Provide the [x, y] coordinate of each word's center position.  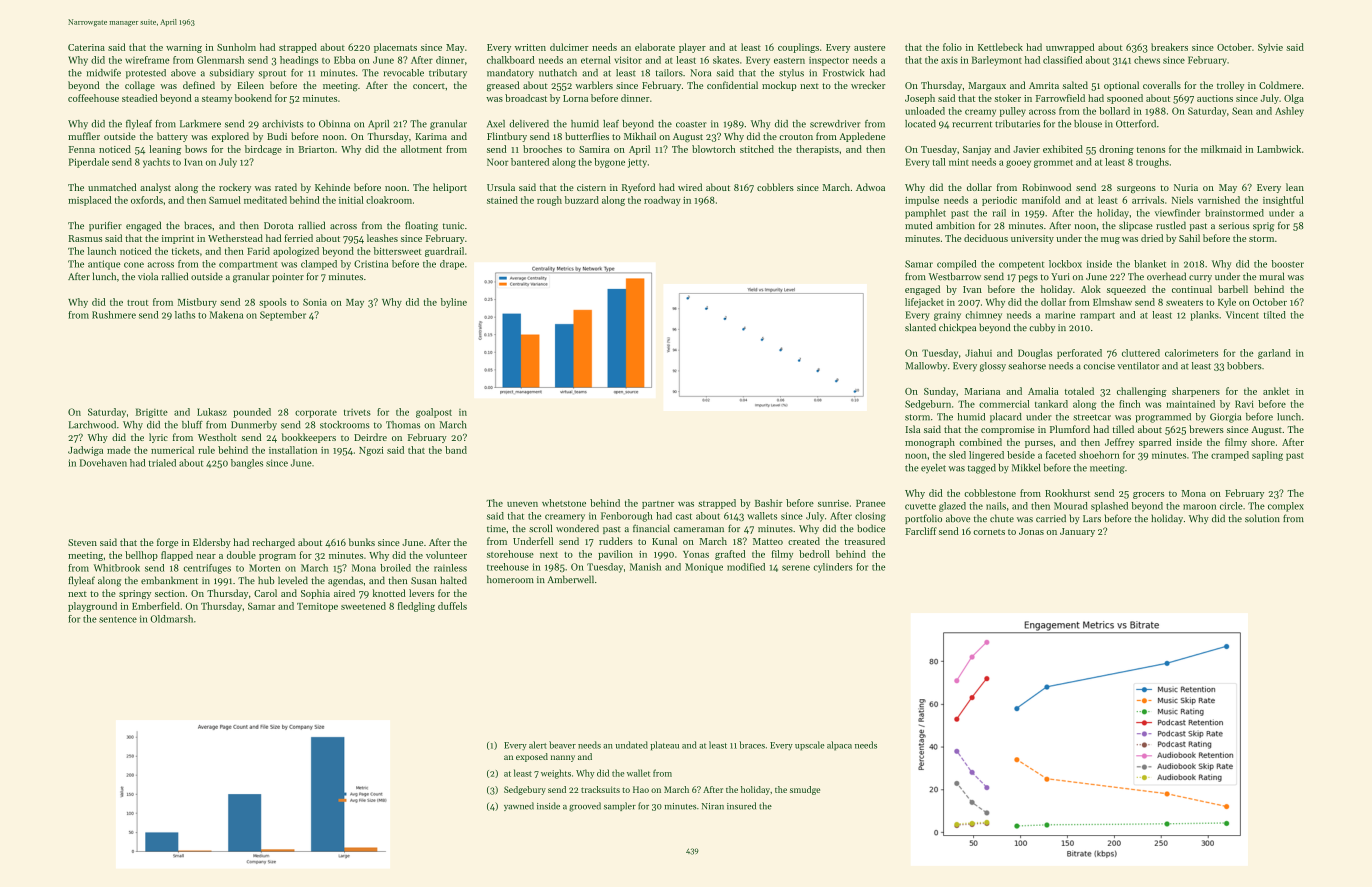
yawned [519, 806]
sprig [1263, 227]
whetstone [564, 503]
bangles [247, 464]
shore [1263, 442]
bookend [253, 98]
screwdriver [835, 124]
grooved [585, 807]
